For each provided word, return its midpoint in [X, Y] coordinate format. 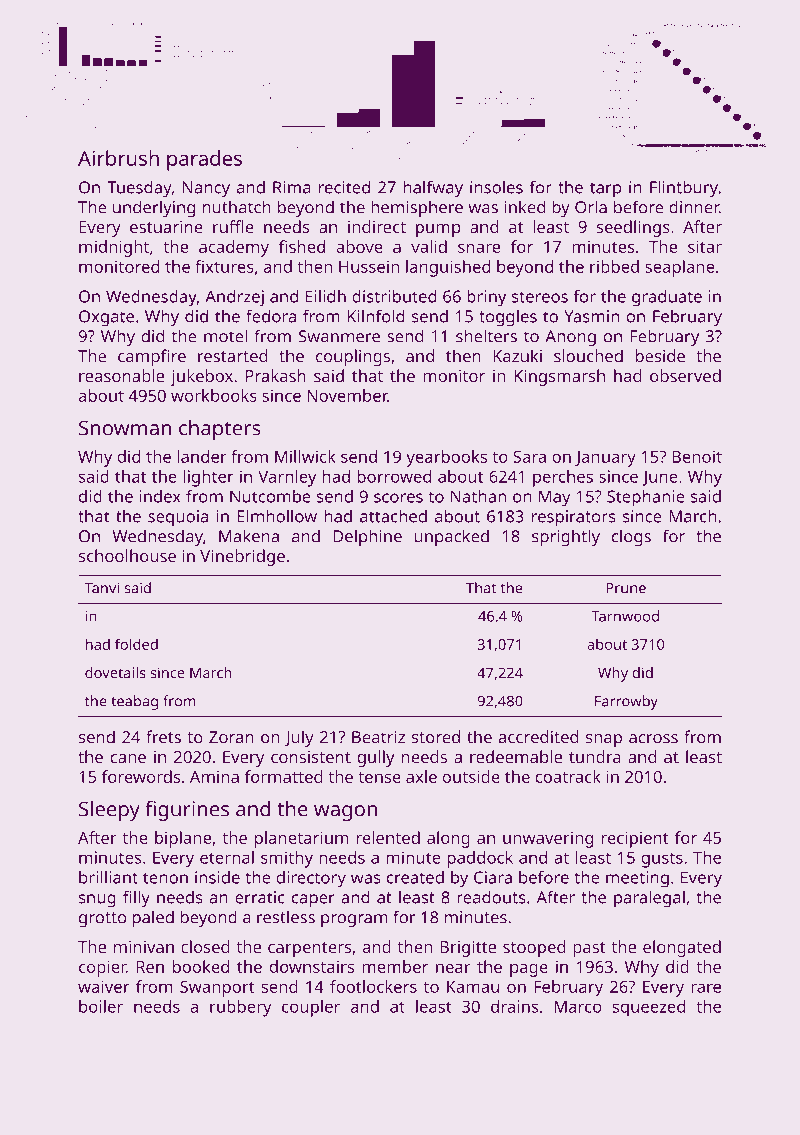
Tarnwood [625, 616]
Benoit [697, 456]
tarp [605, 190]
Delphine [367, 537]
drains [514, 1006]
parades [204, 160]
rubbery [240, 1008]
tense [379, 777]
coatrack [568, 776]
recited [344, 187]
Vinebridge [242, 557]
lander [202, 456]
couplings [353, 357]
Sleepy [109, 811]
